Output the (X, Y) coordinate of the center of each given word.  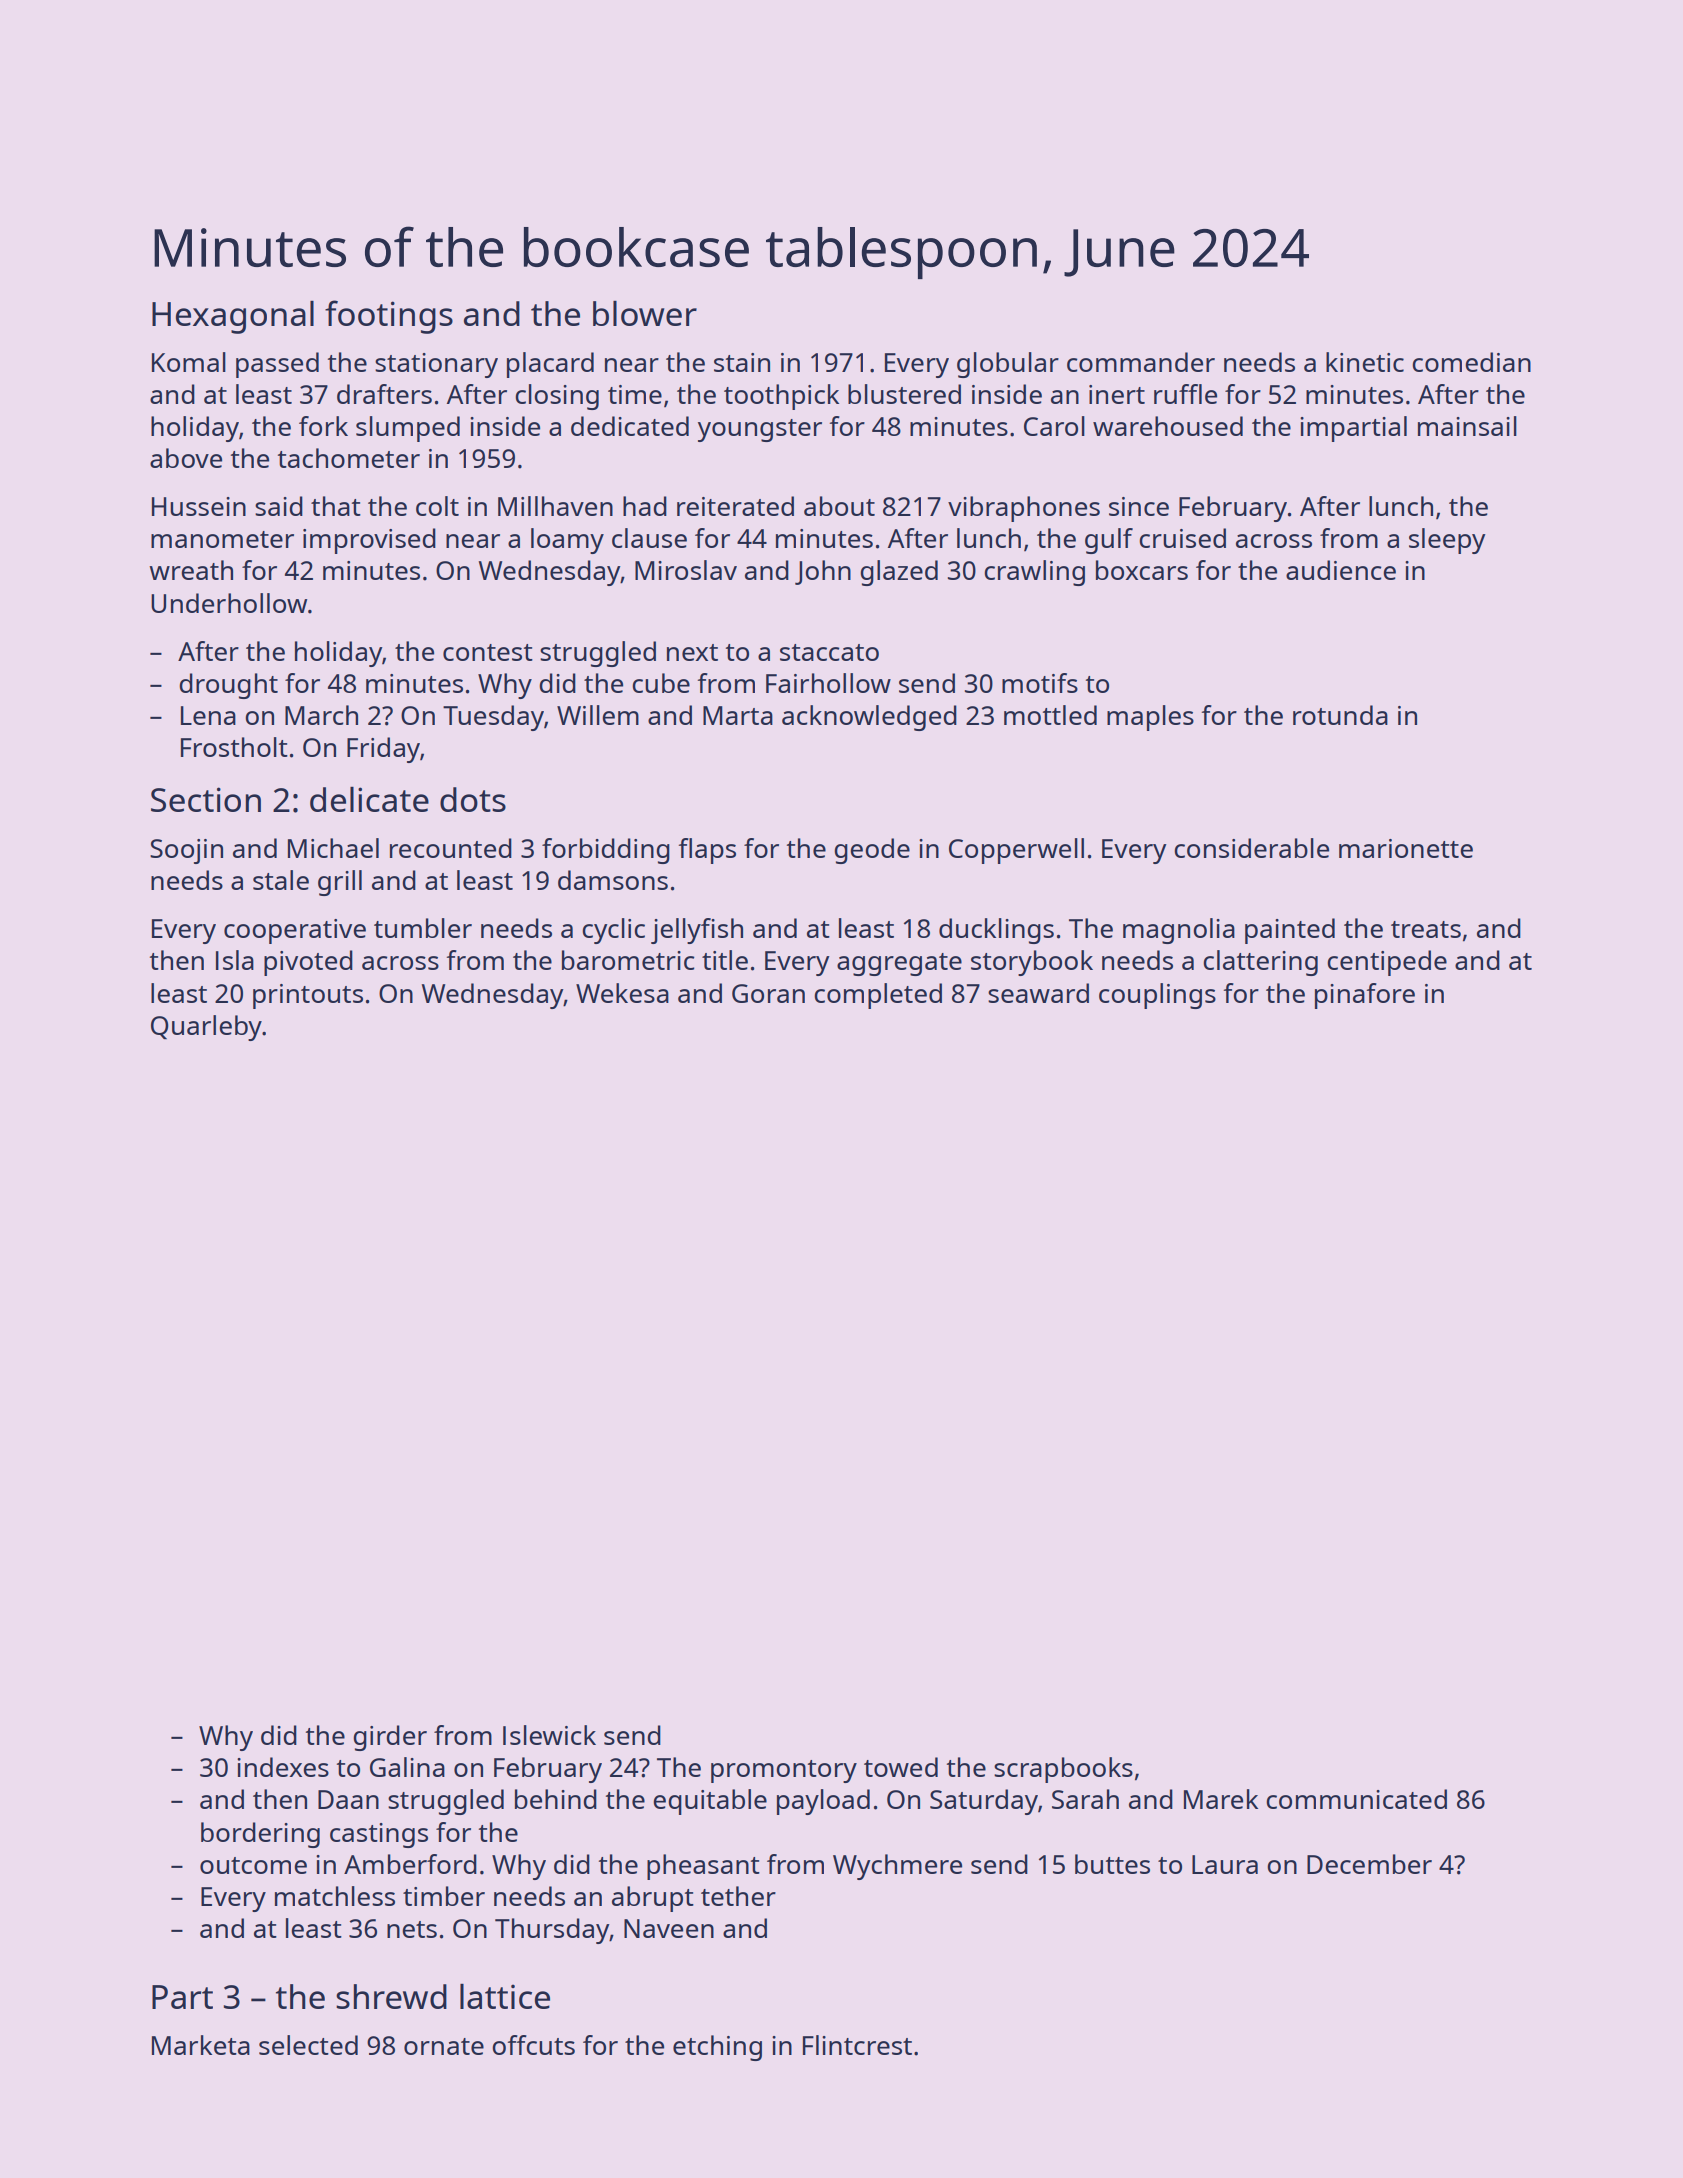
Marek (1221, 1799)
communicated (1356, 1799)
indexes (283, 1767)
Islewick (549, 1735)
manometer (222, 539)
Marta (738, 715)
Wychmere (897, 1867)
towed (901, 1767)
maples (1150, 718)
